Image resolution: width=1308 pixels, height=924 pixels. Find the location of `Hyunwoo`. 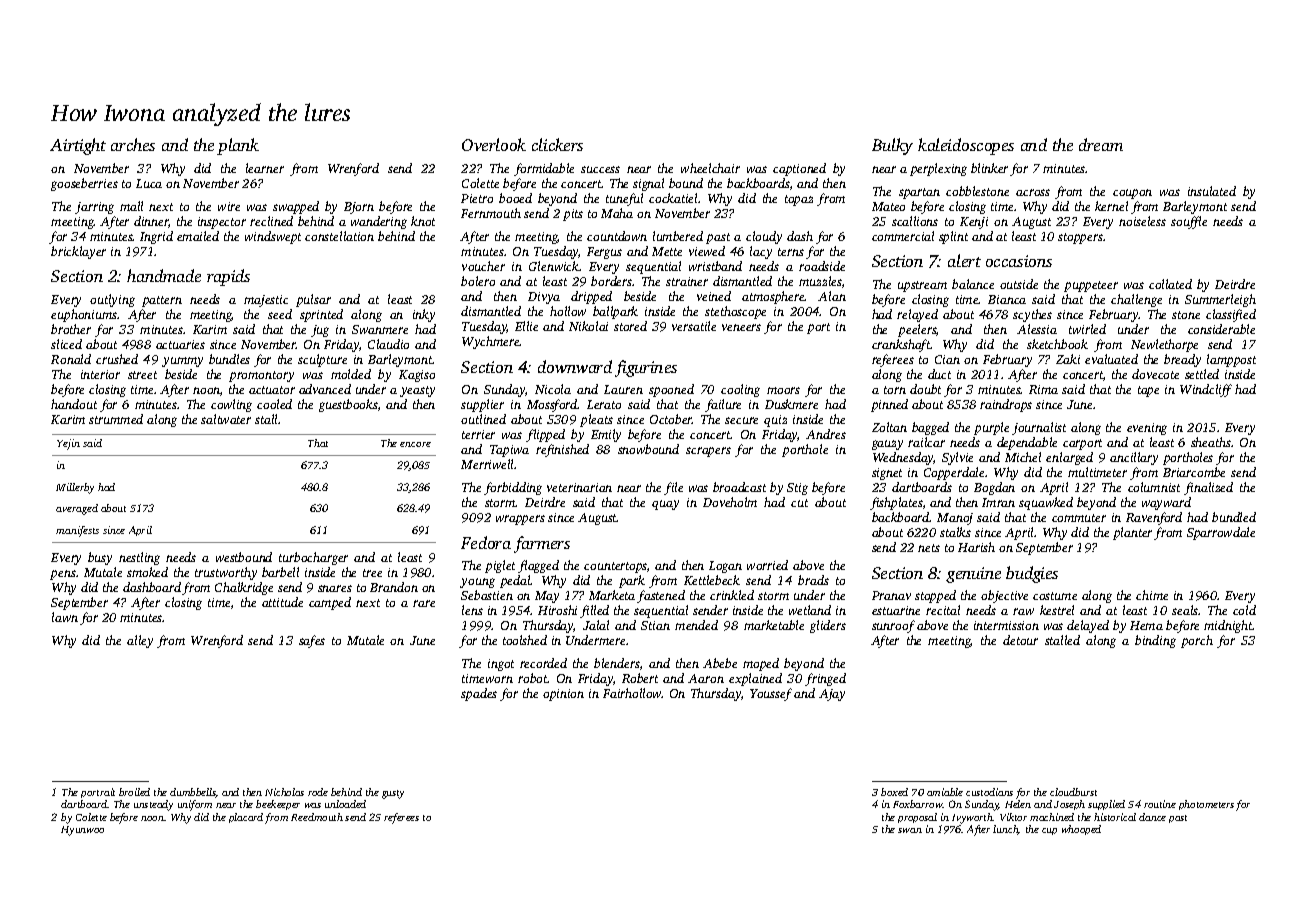

Hyunwoo is located at coordinates (82, 831).
